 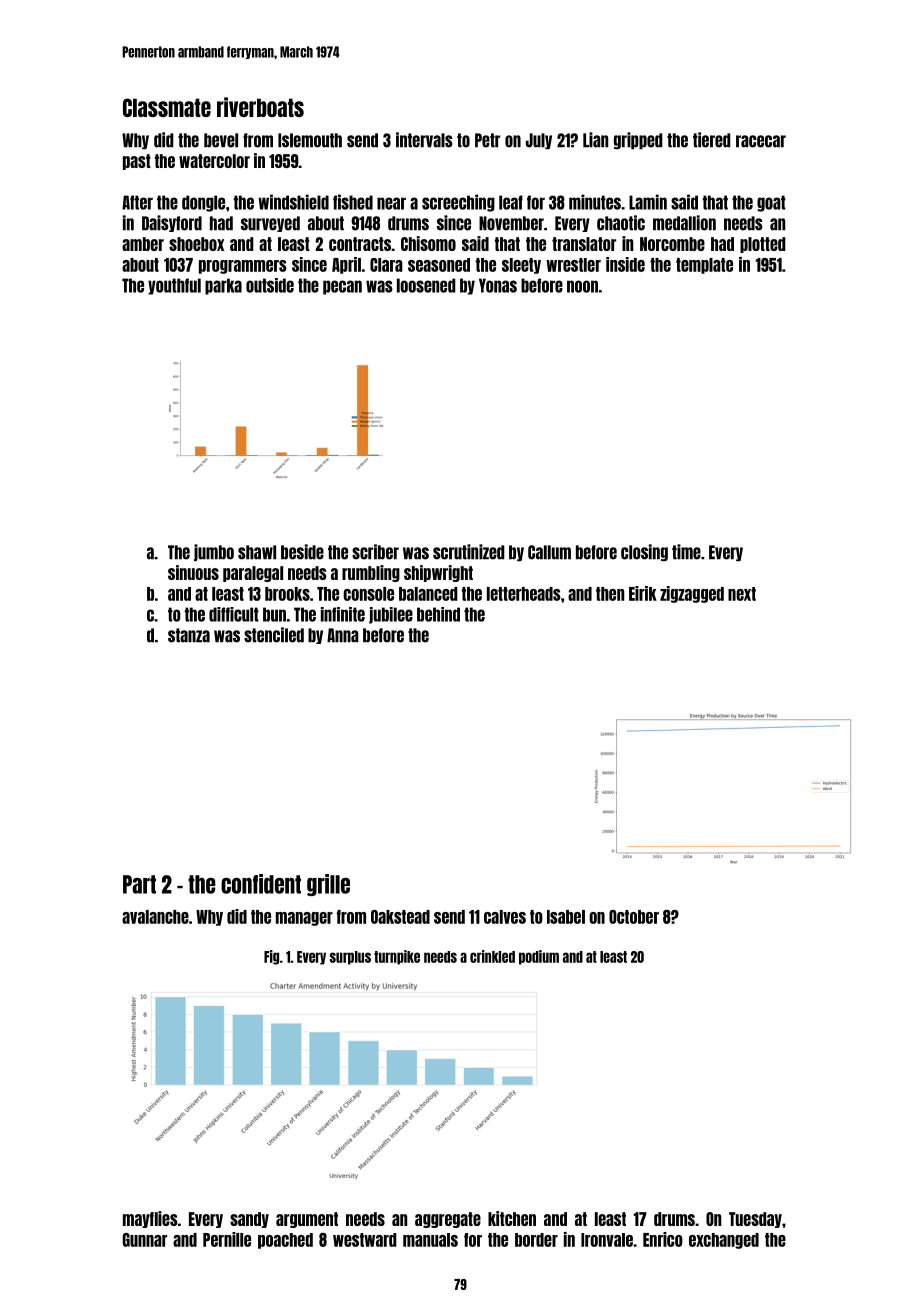 What do you see at coordinates (150, 1219) in the image?
I see `mayflies` at bounding box center [150, 1219].
